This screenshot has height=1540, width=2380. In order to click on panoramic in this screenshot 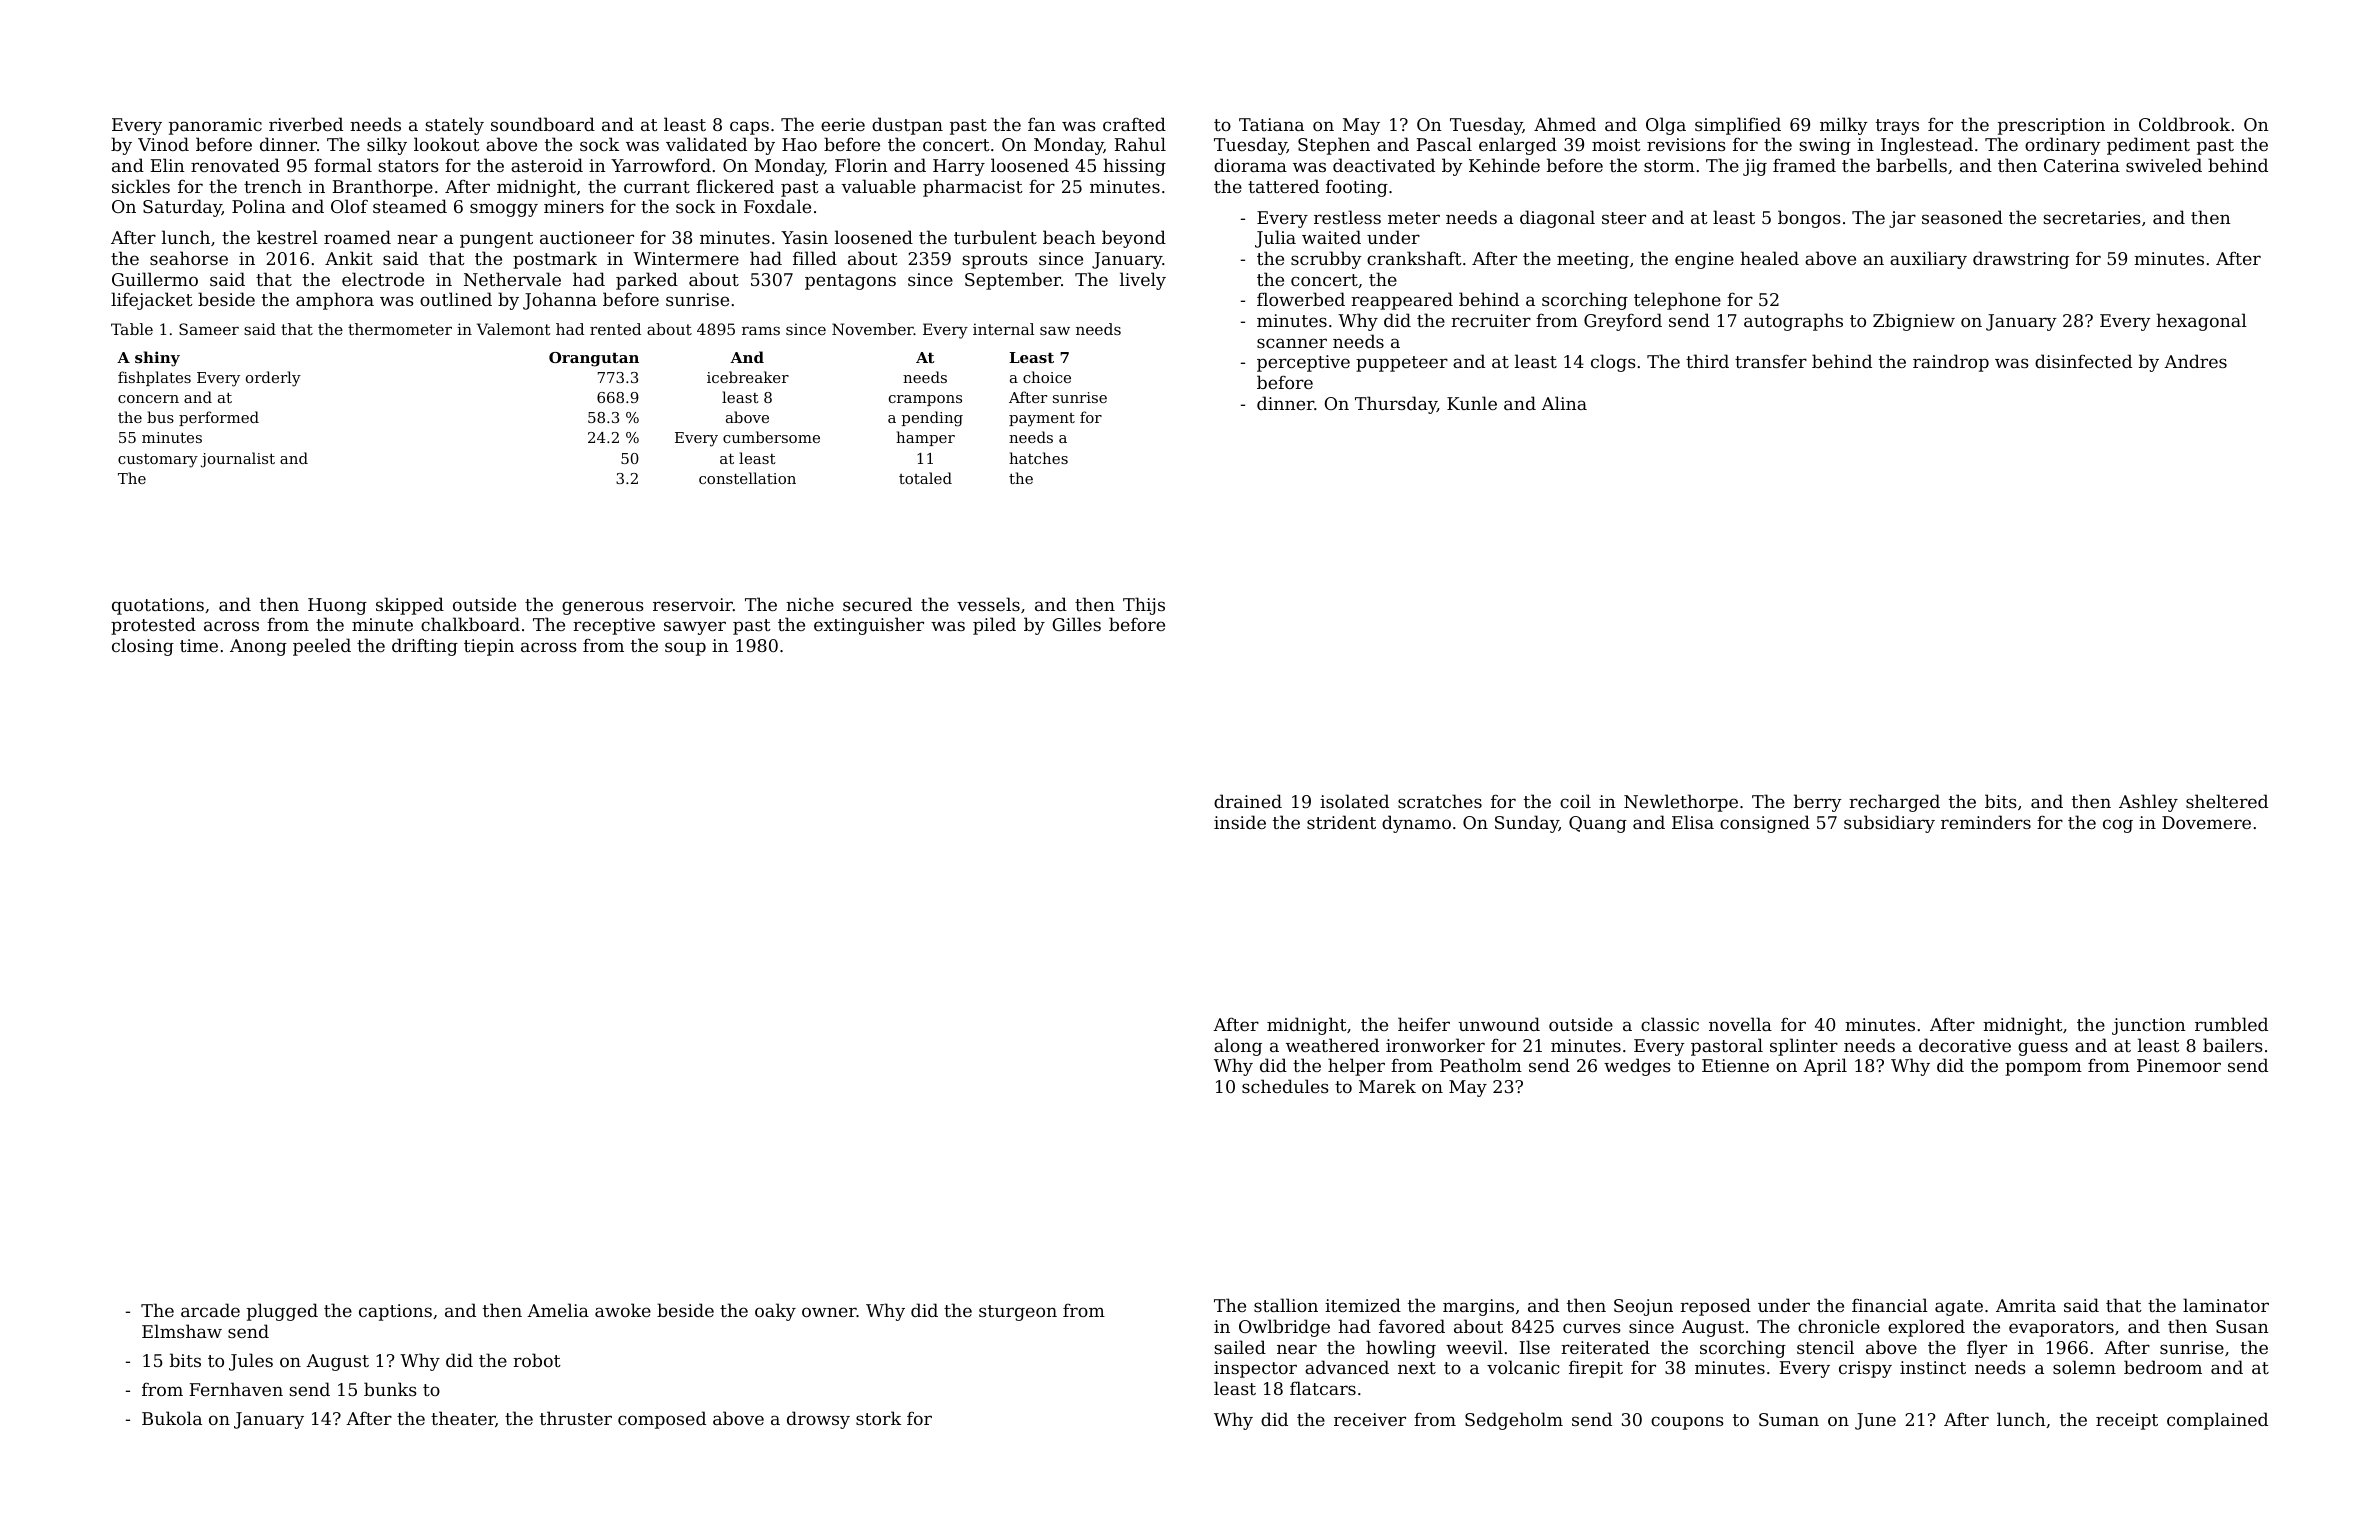, I will do `click(215, 126)`.
